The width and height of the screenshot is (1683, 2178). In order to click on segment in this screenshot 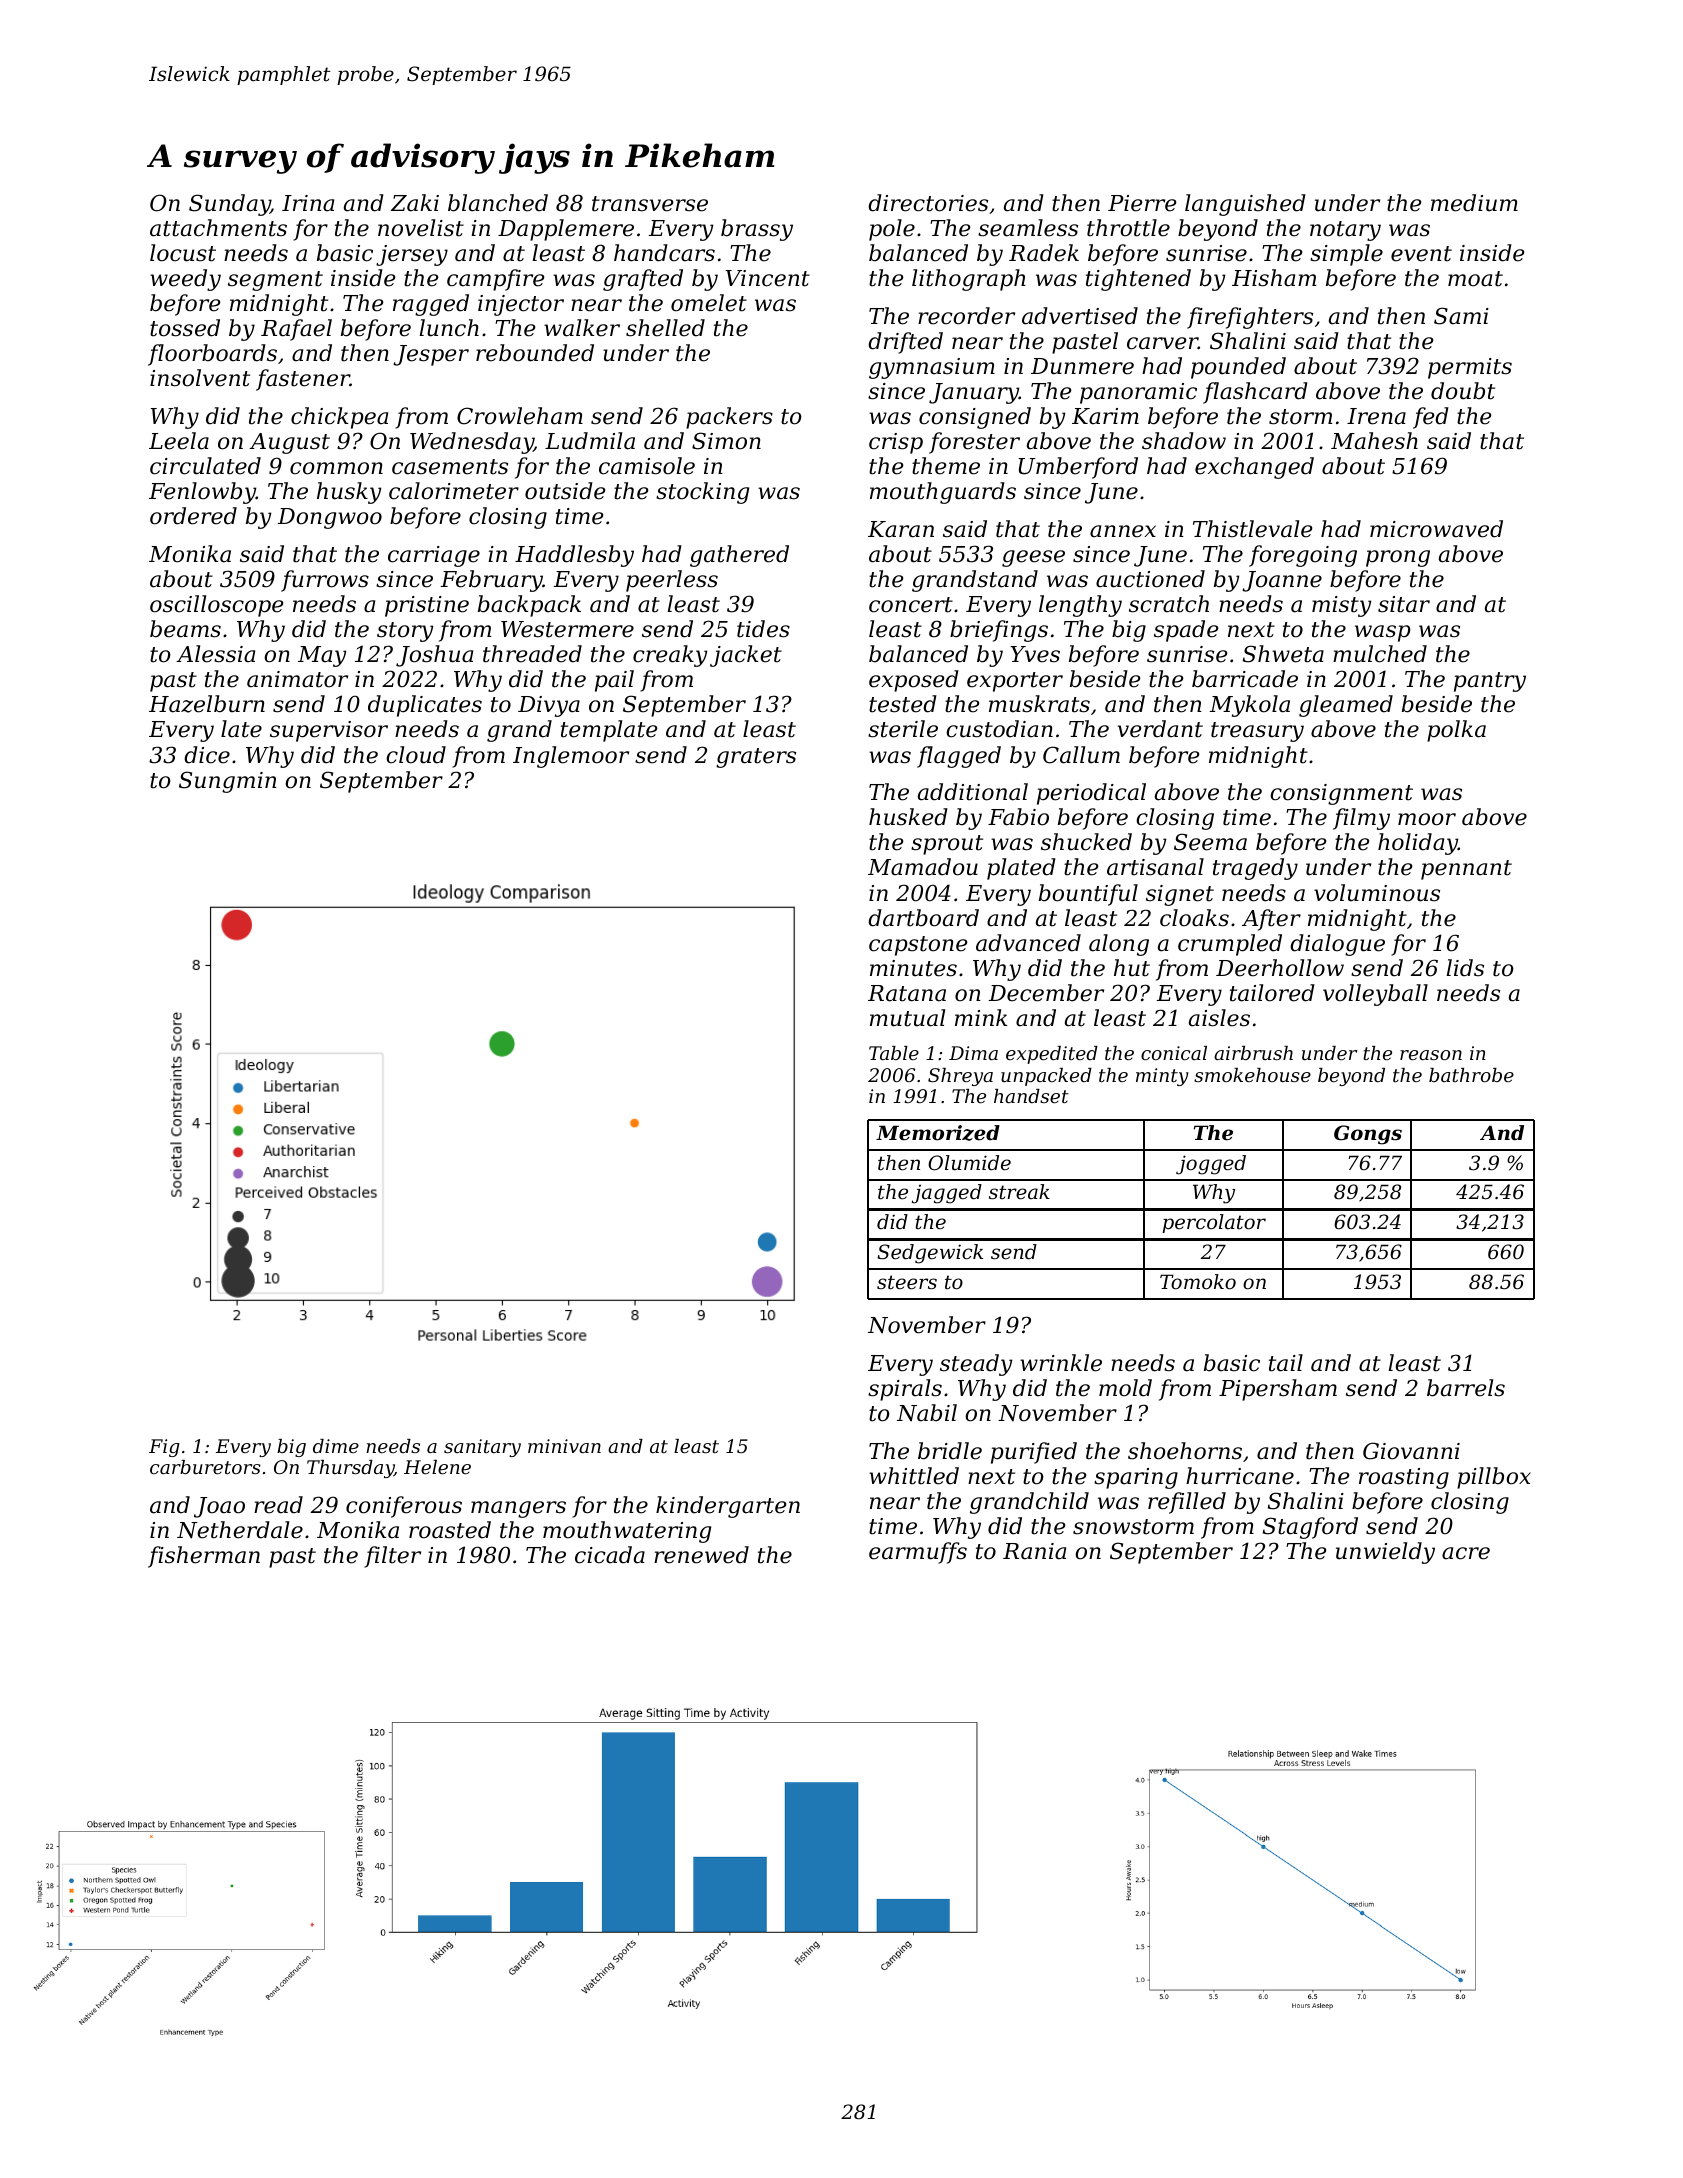, I will do `click(275, 281)`.
